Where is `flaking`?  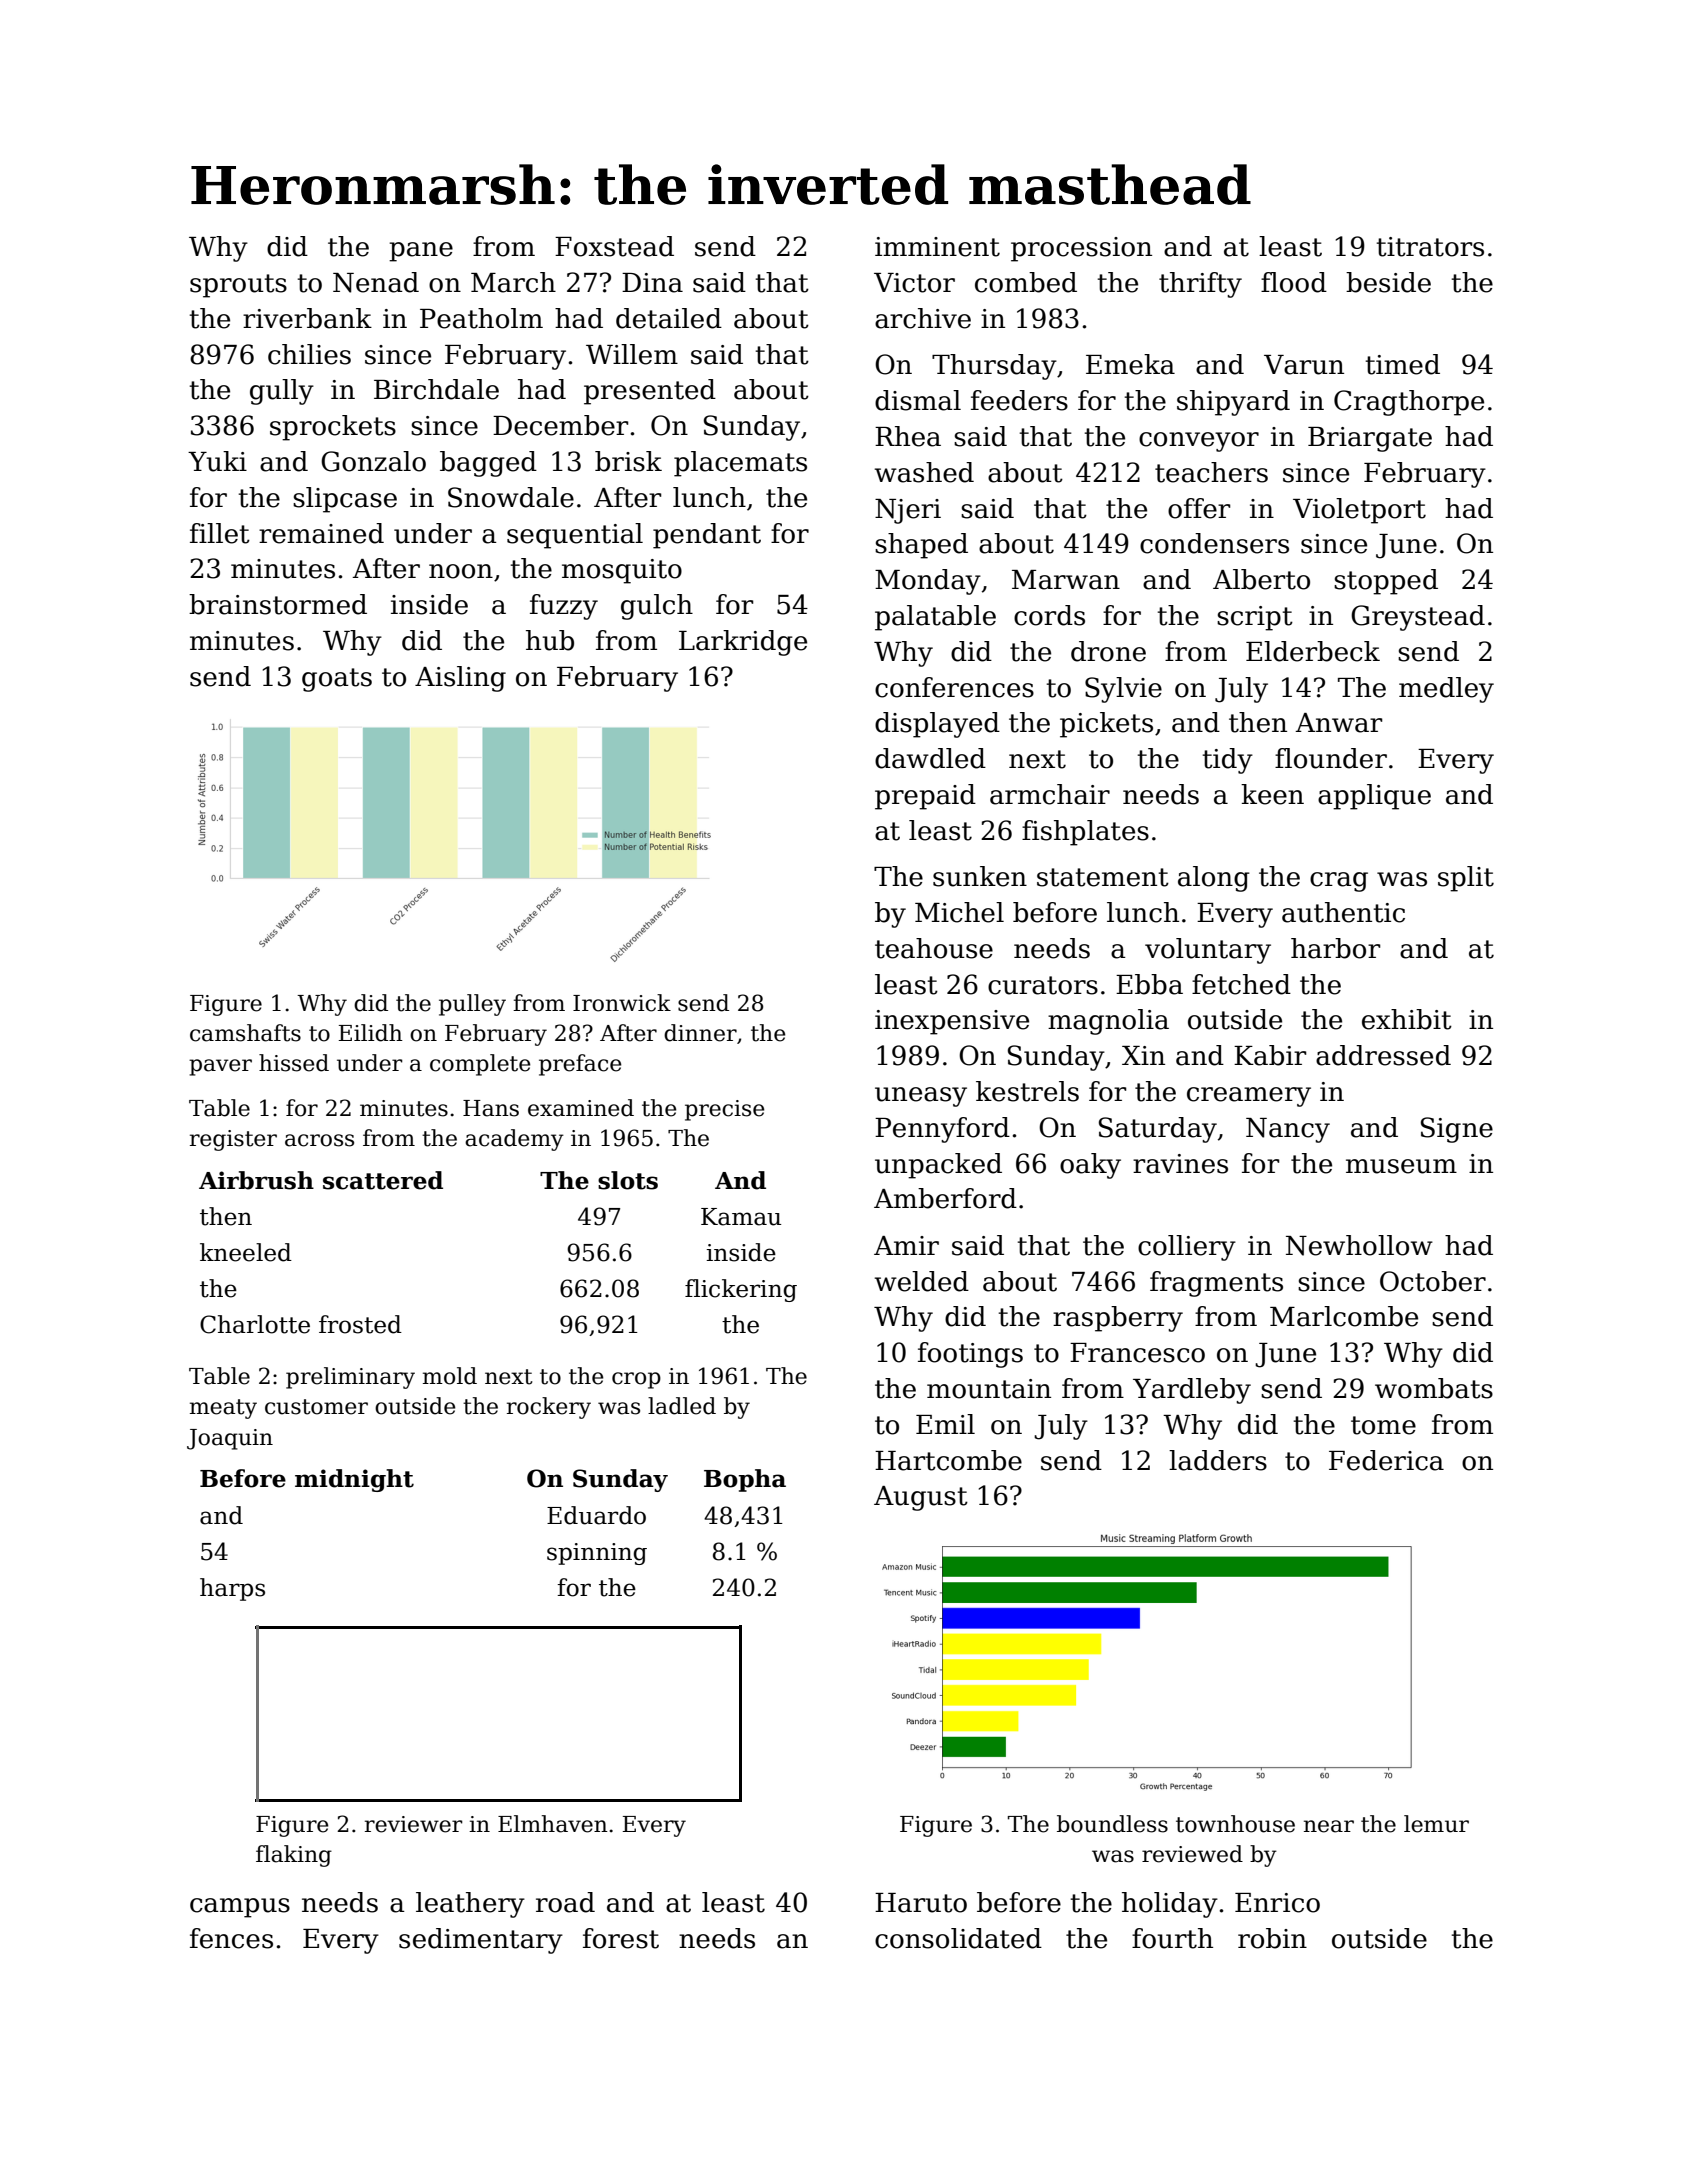 flaking is located at coordinates (294, 1856).
